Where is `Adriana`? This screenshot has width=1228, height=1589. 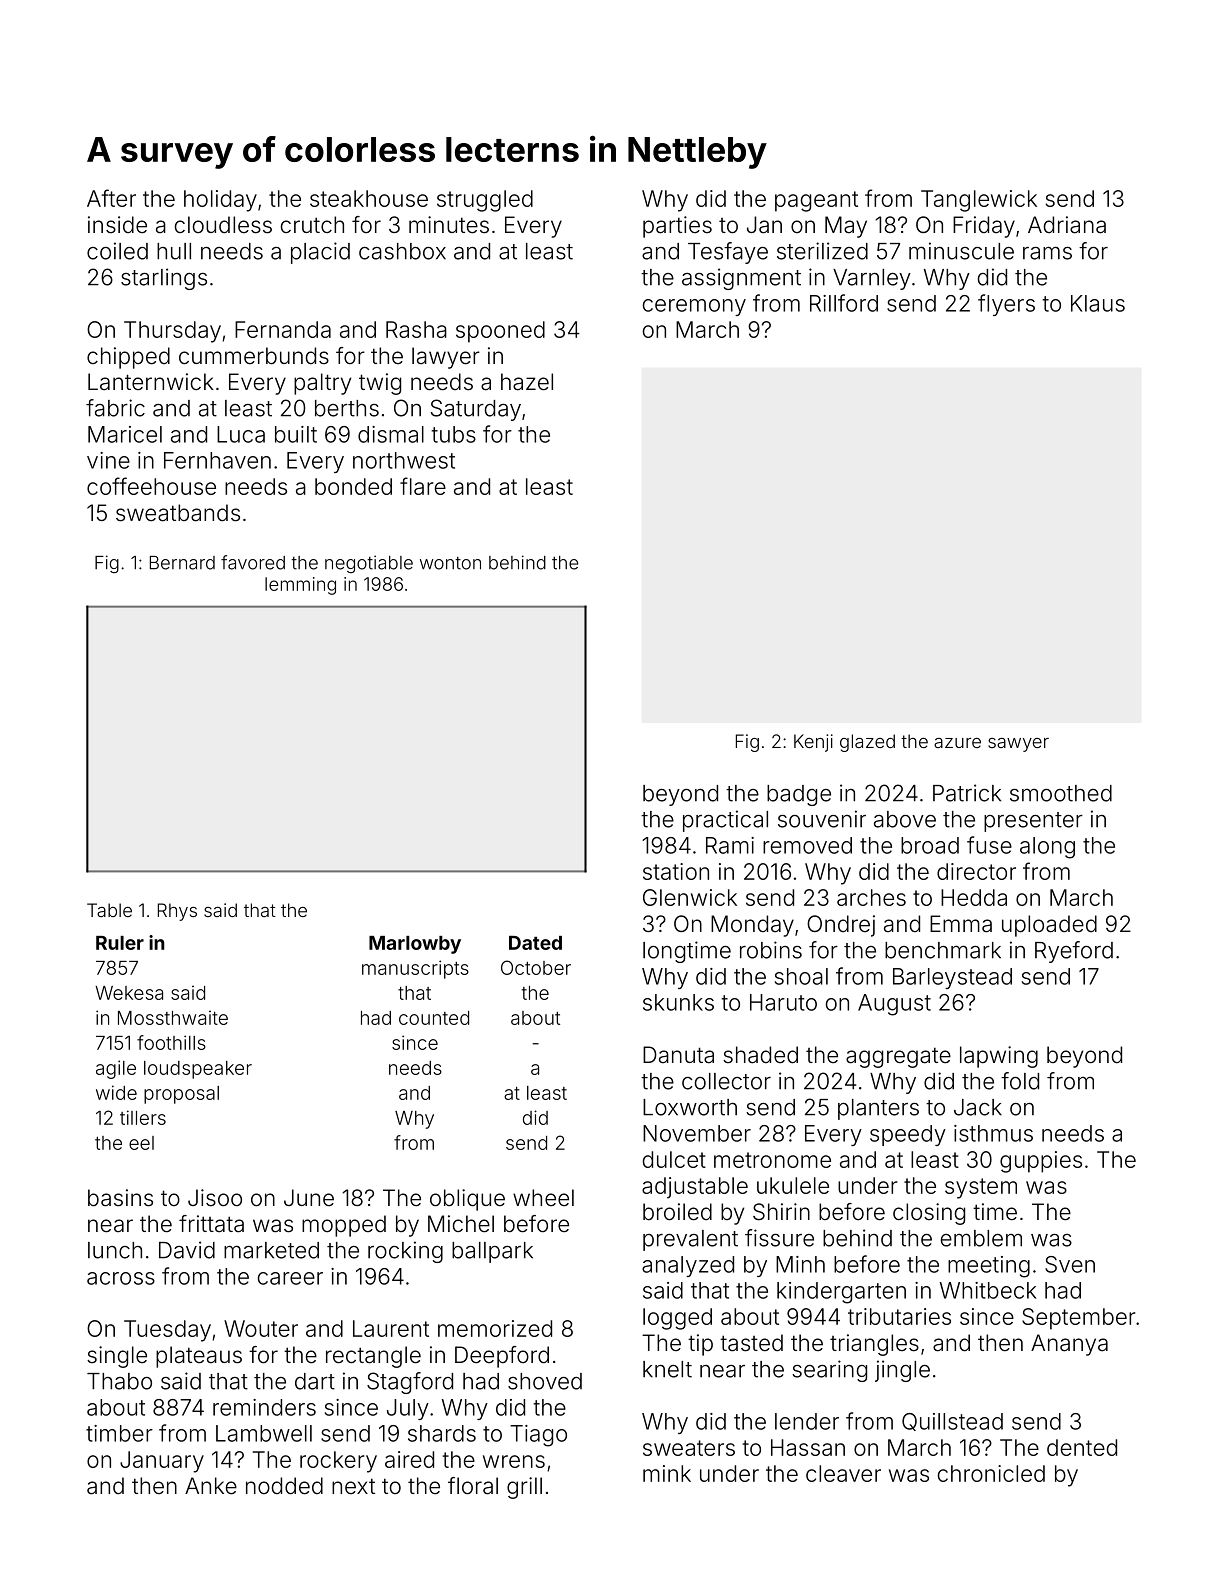
Adriana is located at coordinates (1067, 225).
